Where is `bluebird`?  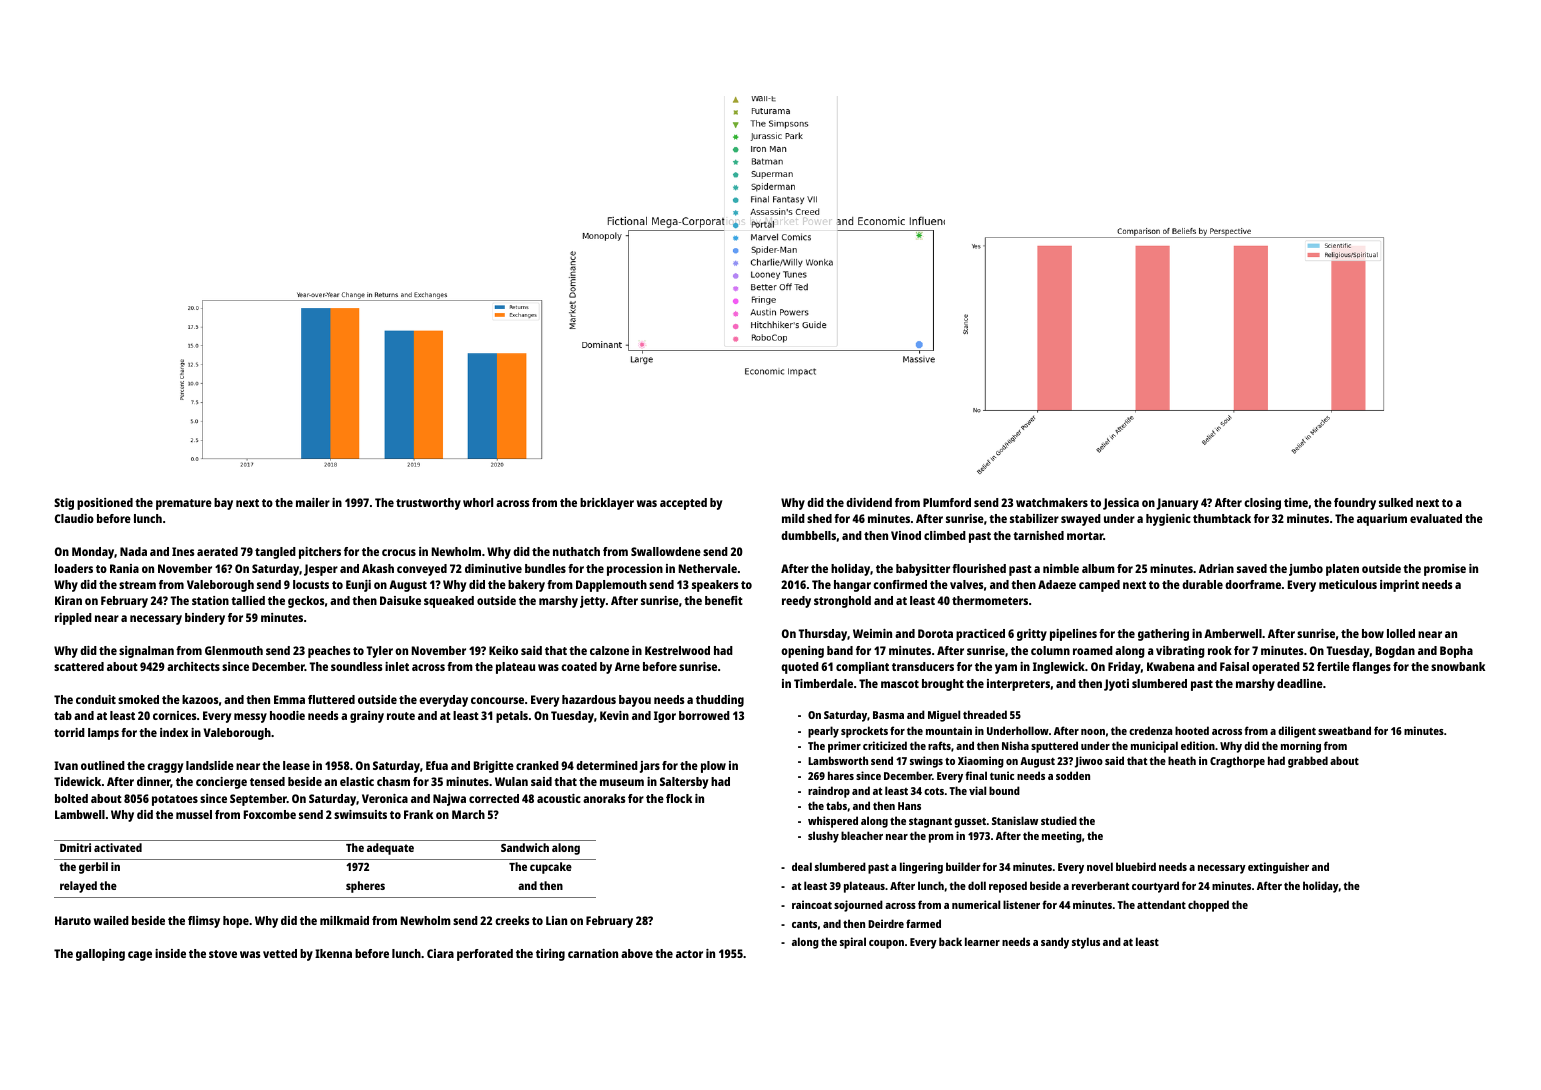
bluebird is located at coordinates (1136, 866).
